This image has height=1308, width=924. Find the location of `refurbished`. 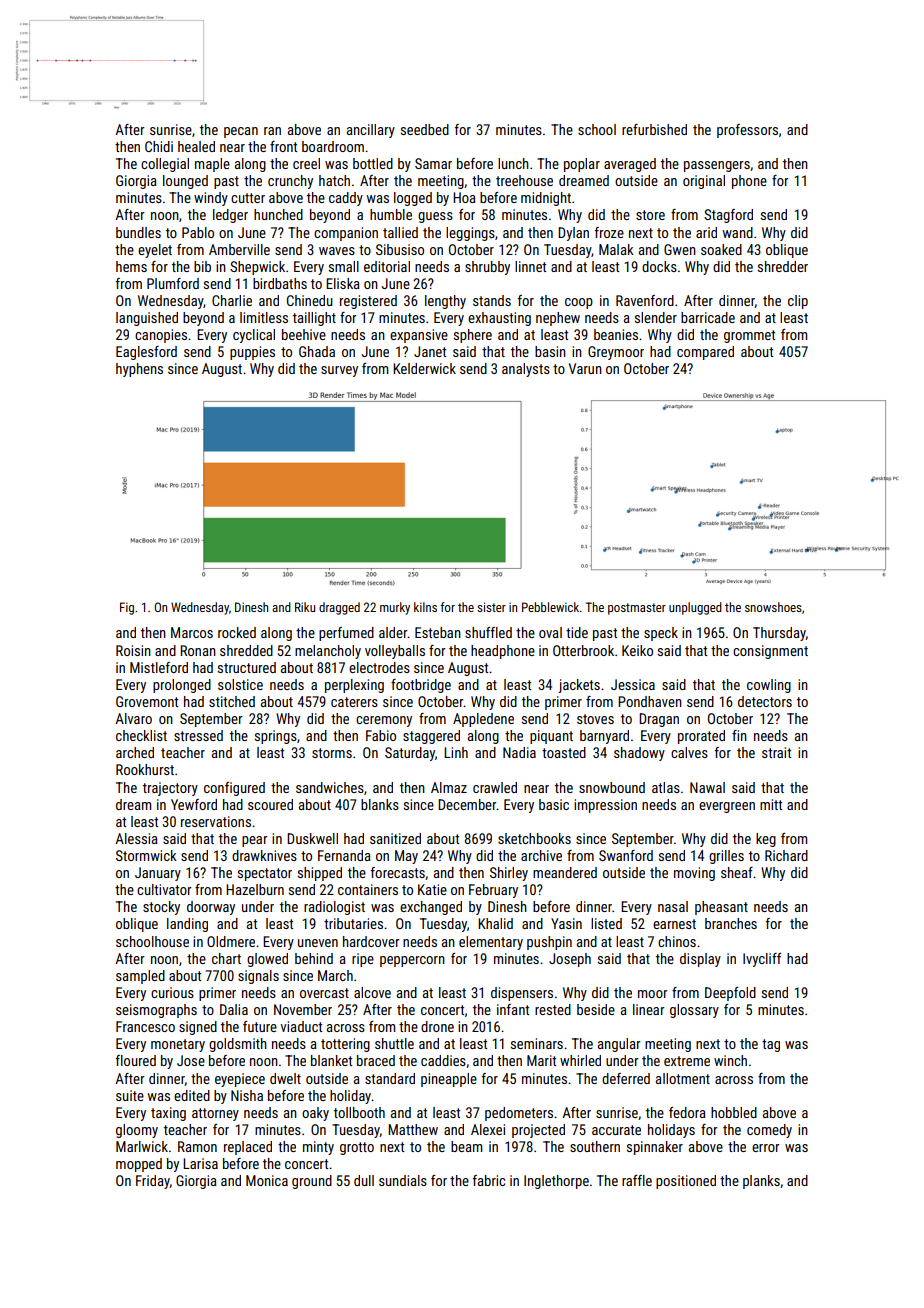

refurbished is located at coordinates (654, 129).
